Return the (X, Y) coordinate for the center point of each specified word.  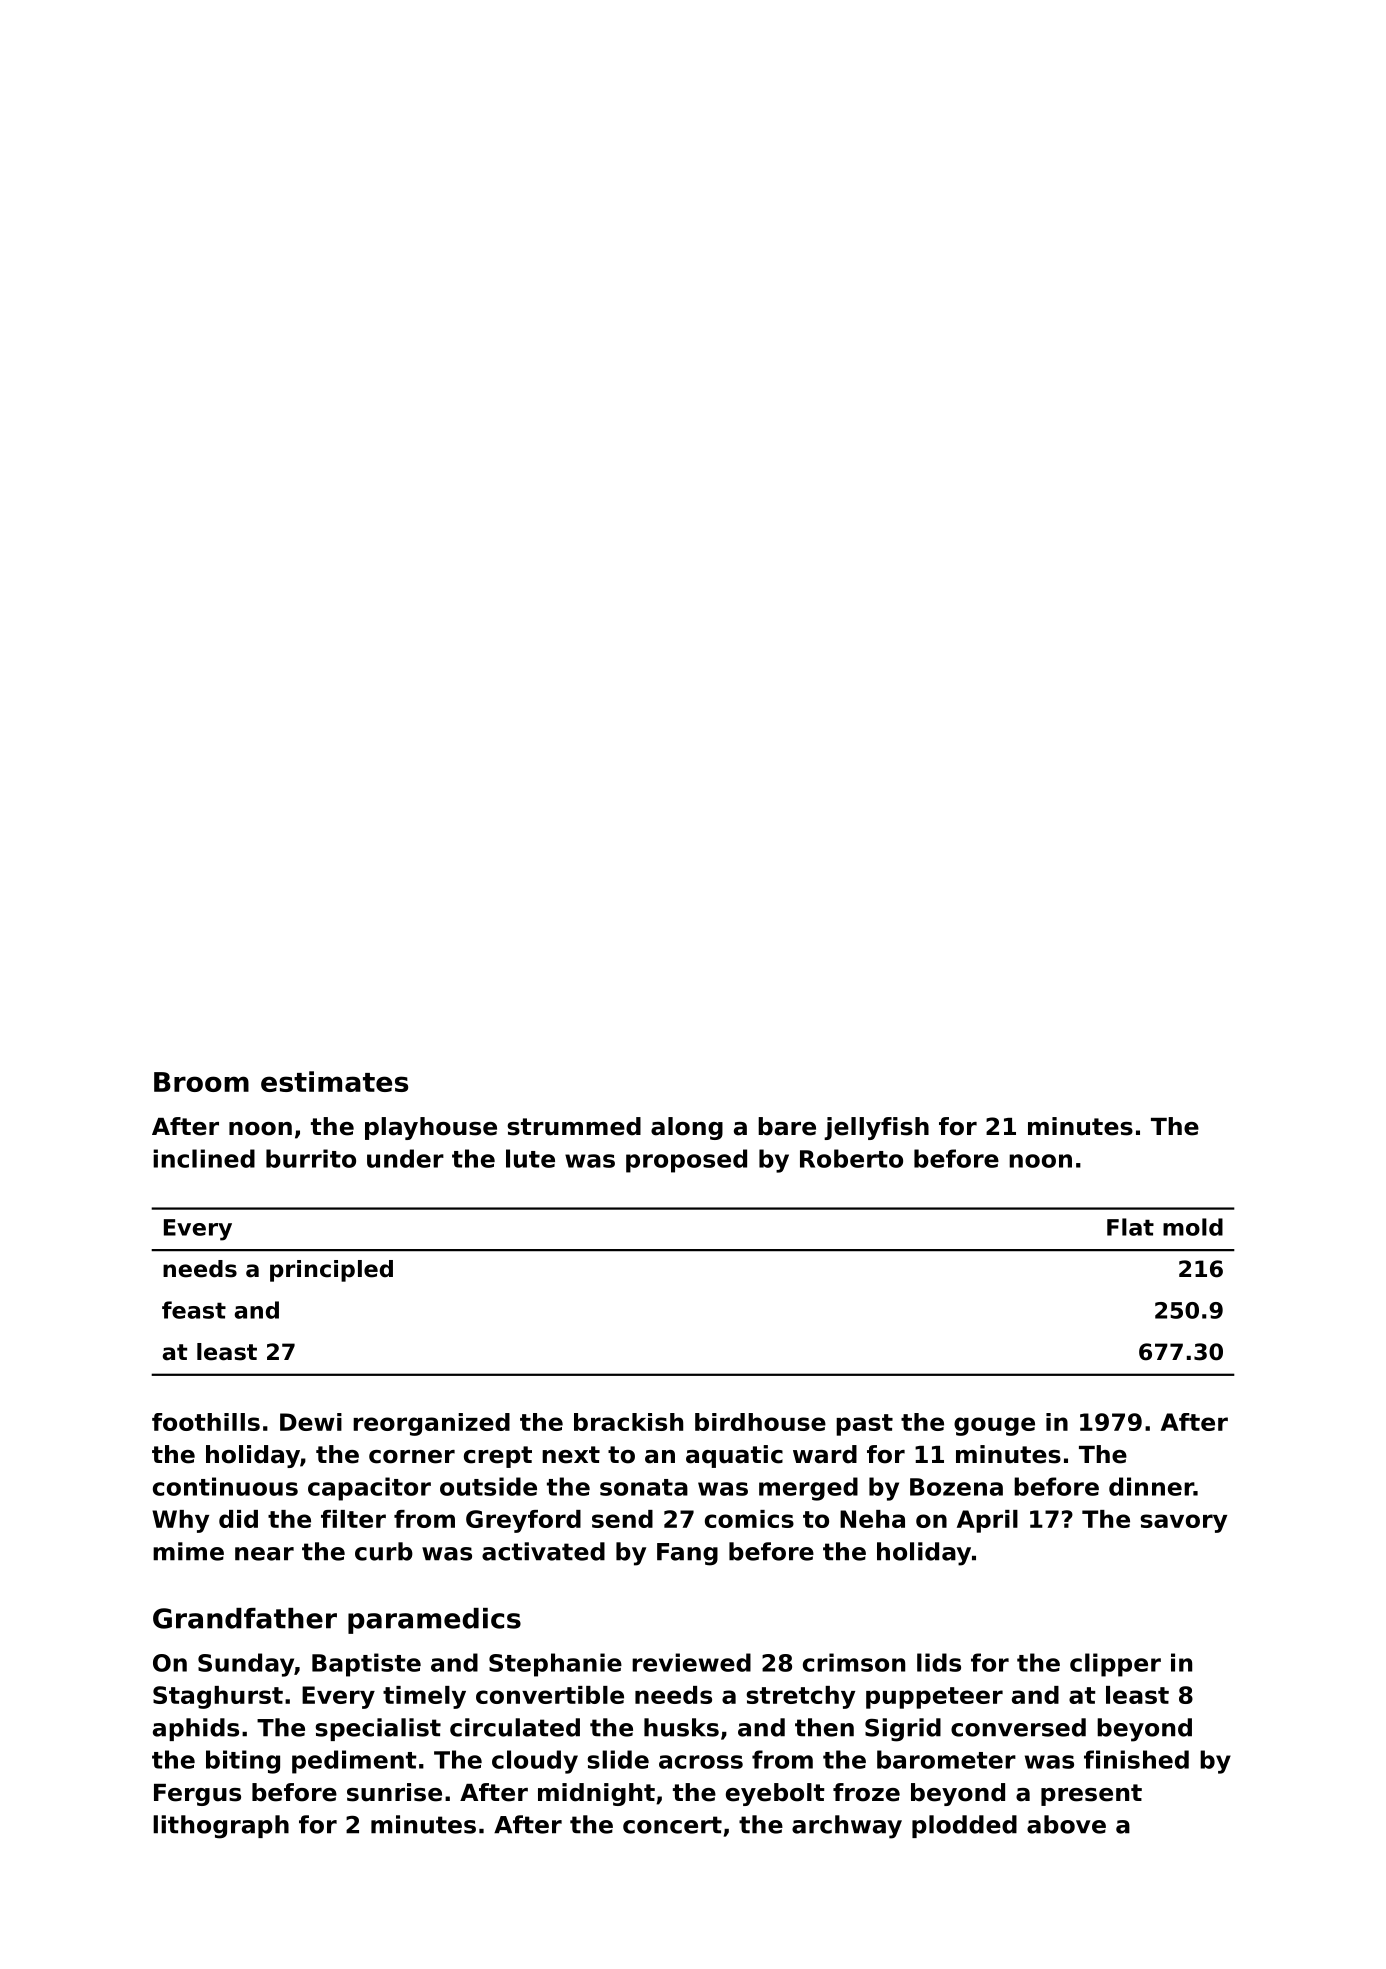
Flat (1130, 1227)
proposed (686, 1161)
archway (847, 1827)
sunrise (394, 1792)
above (1066, 1824)
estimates (334, 1081)
